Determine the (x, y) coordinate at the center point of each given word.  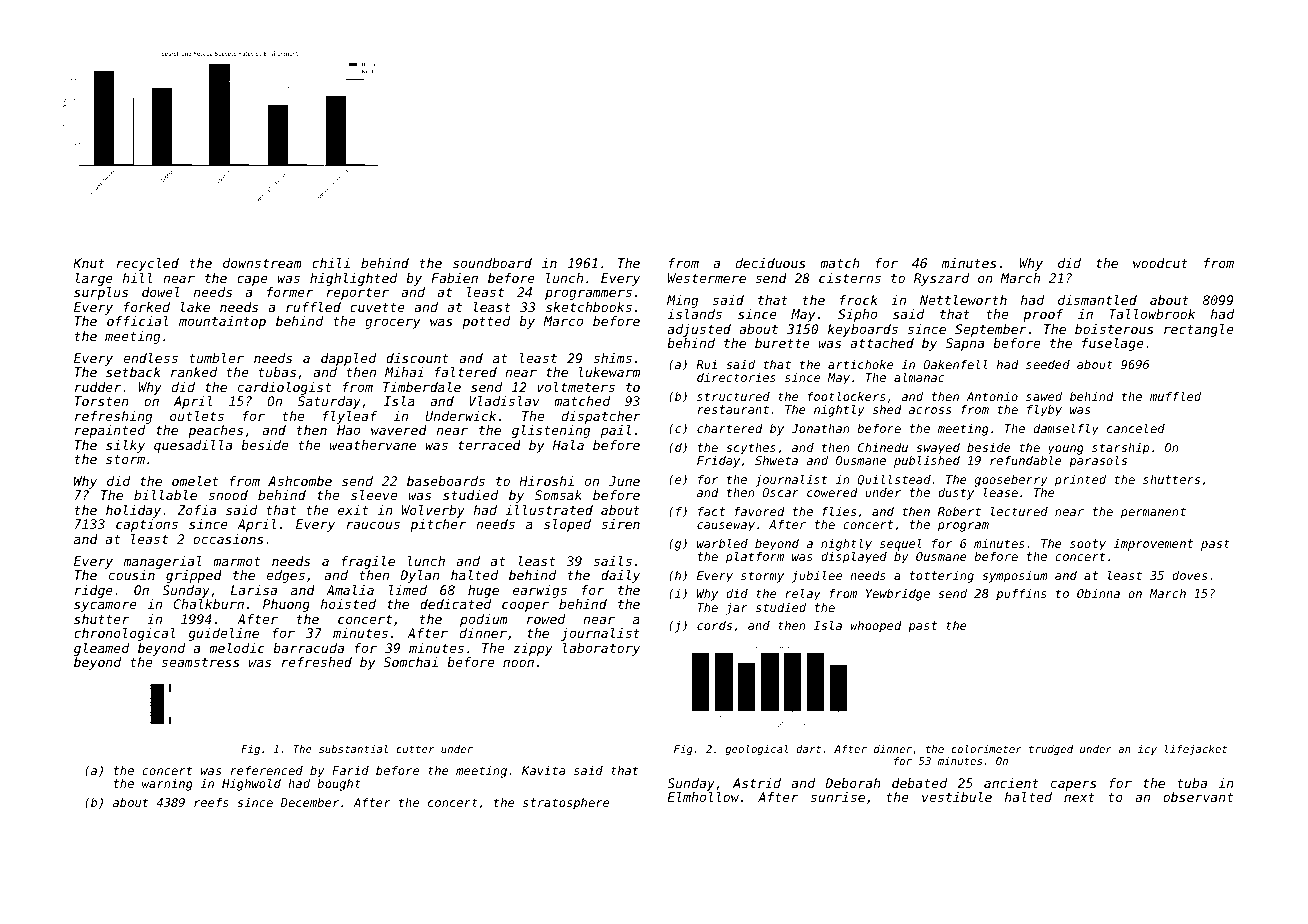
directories (736, 377)
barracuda (308, 648)
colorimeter (986, 749)
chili (331, 263)
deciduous (771, 263)
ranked (194, 372)
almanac (919, 377)
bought (339, 785)
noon (518, 663)
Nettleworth (963, 300)
